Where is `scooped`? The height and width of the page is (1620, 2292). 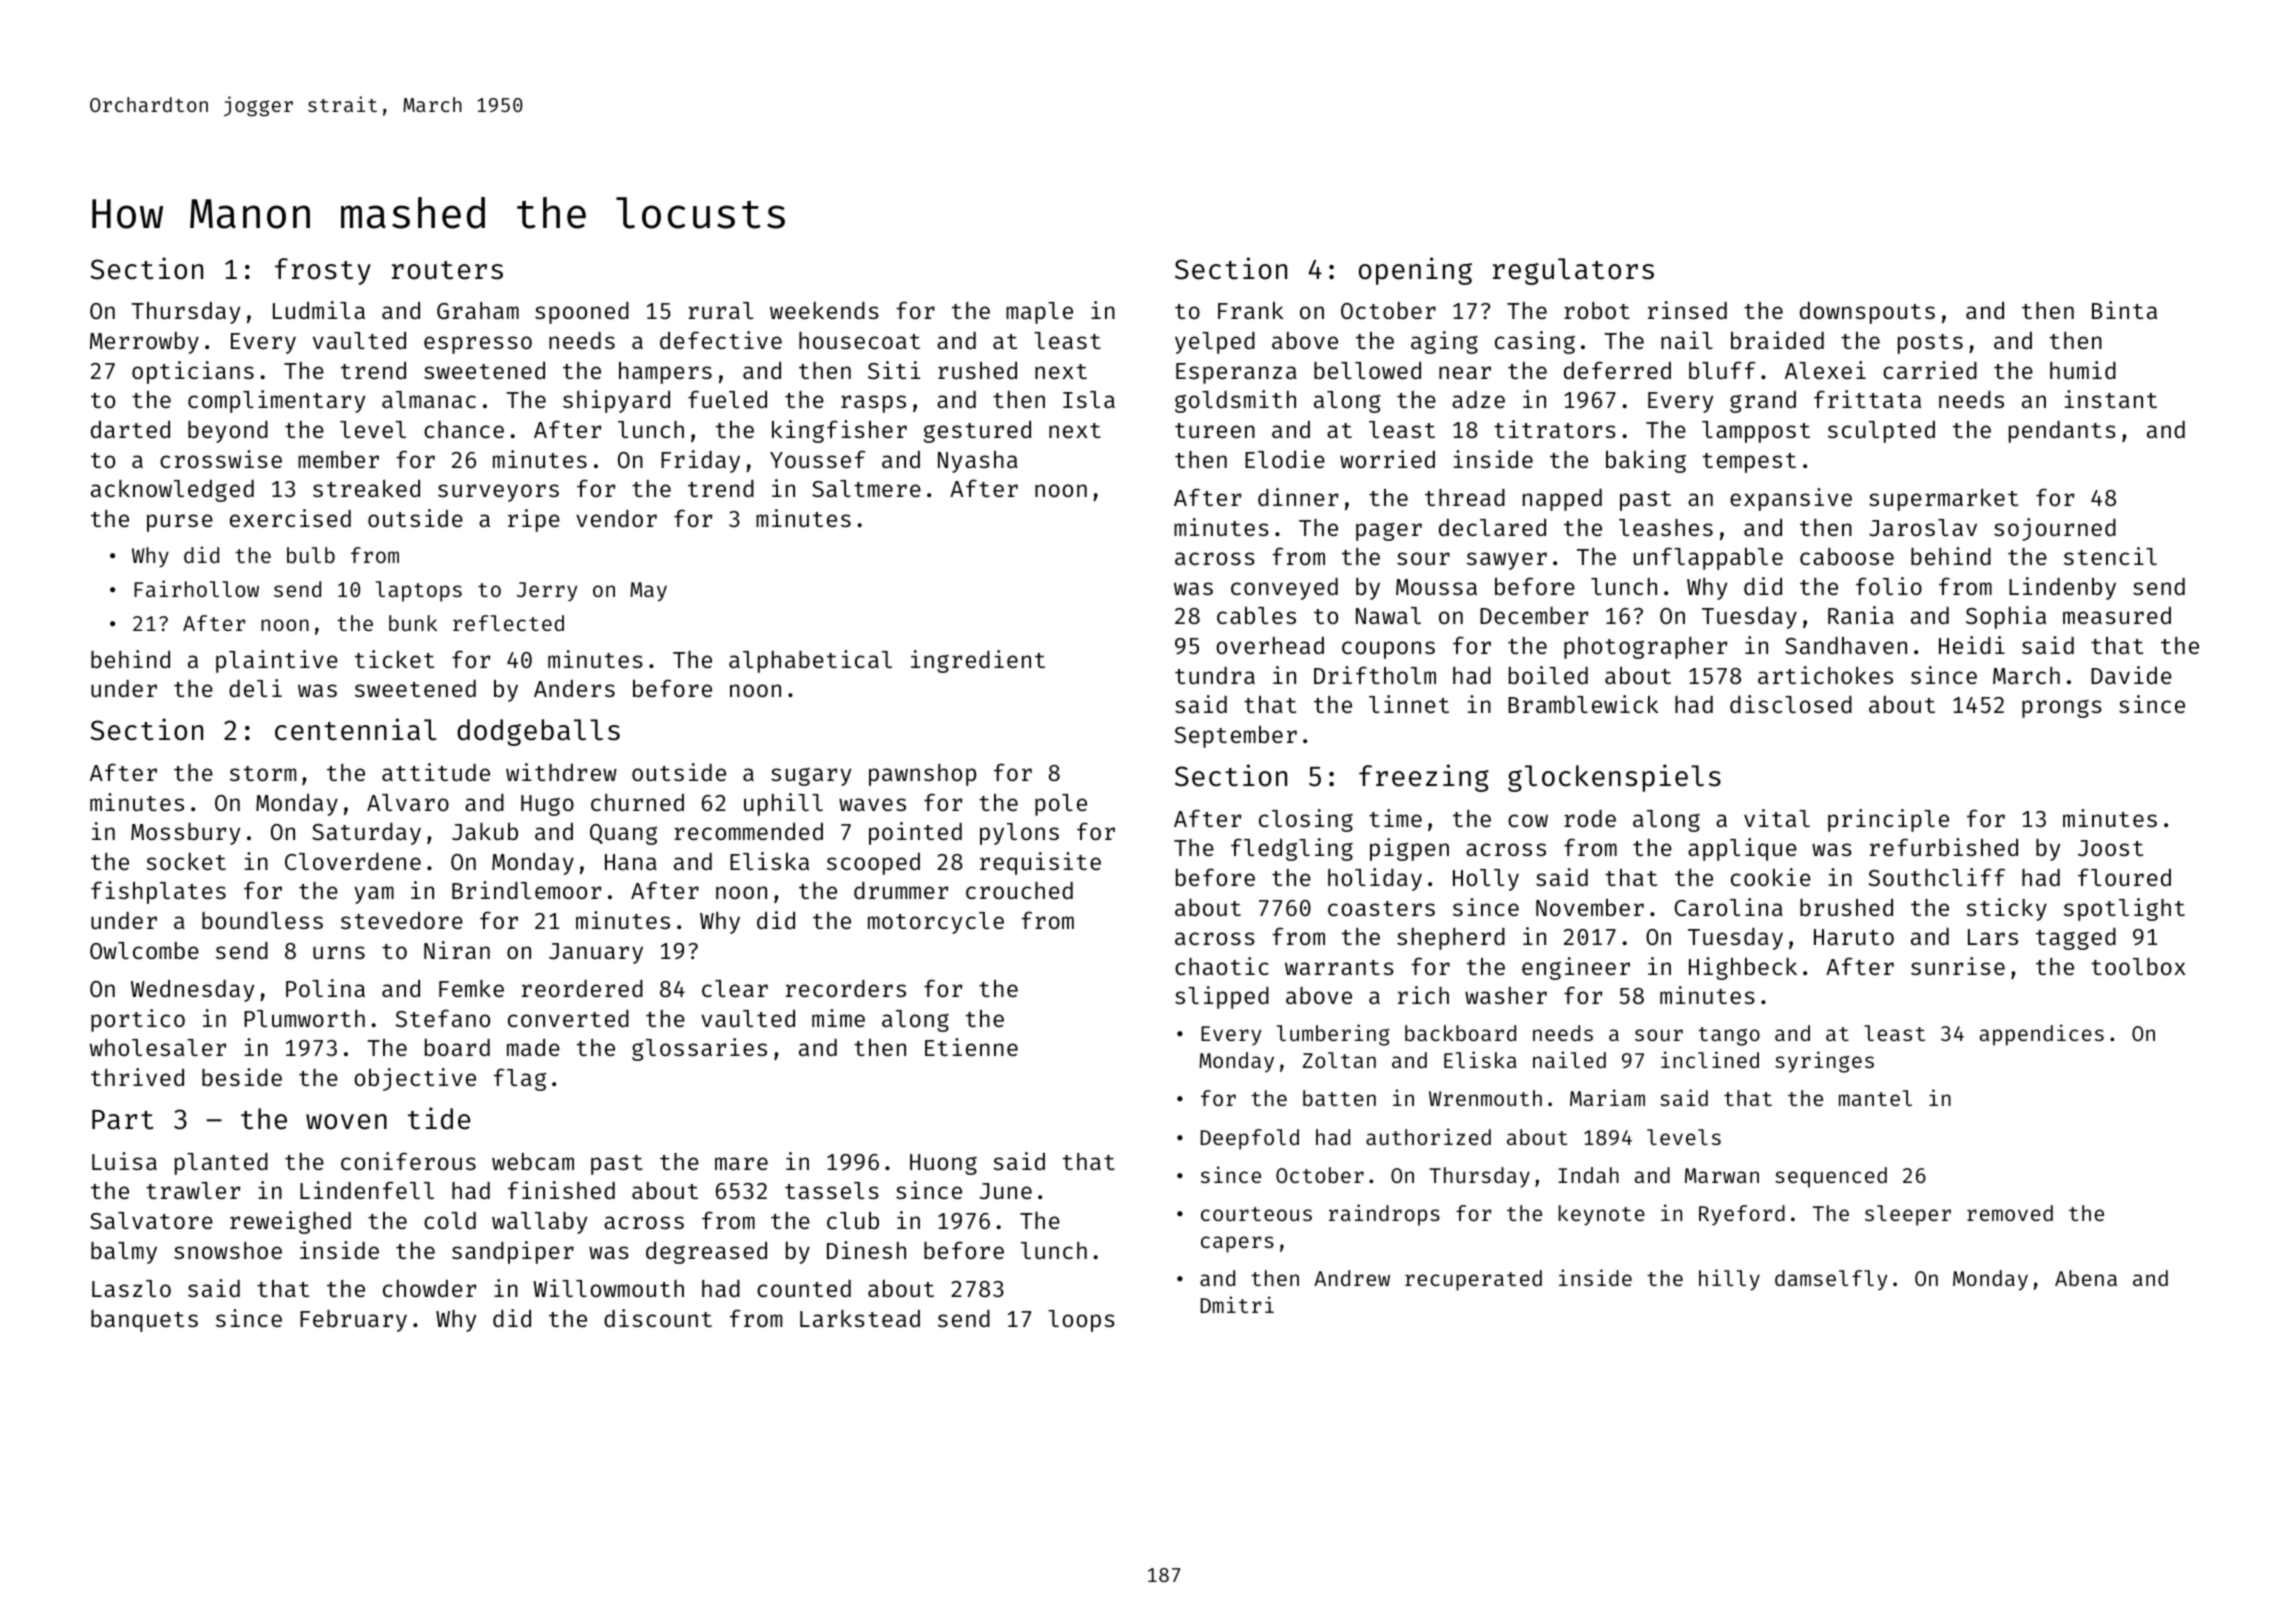 scooped is located at coordinates (873, 863).
